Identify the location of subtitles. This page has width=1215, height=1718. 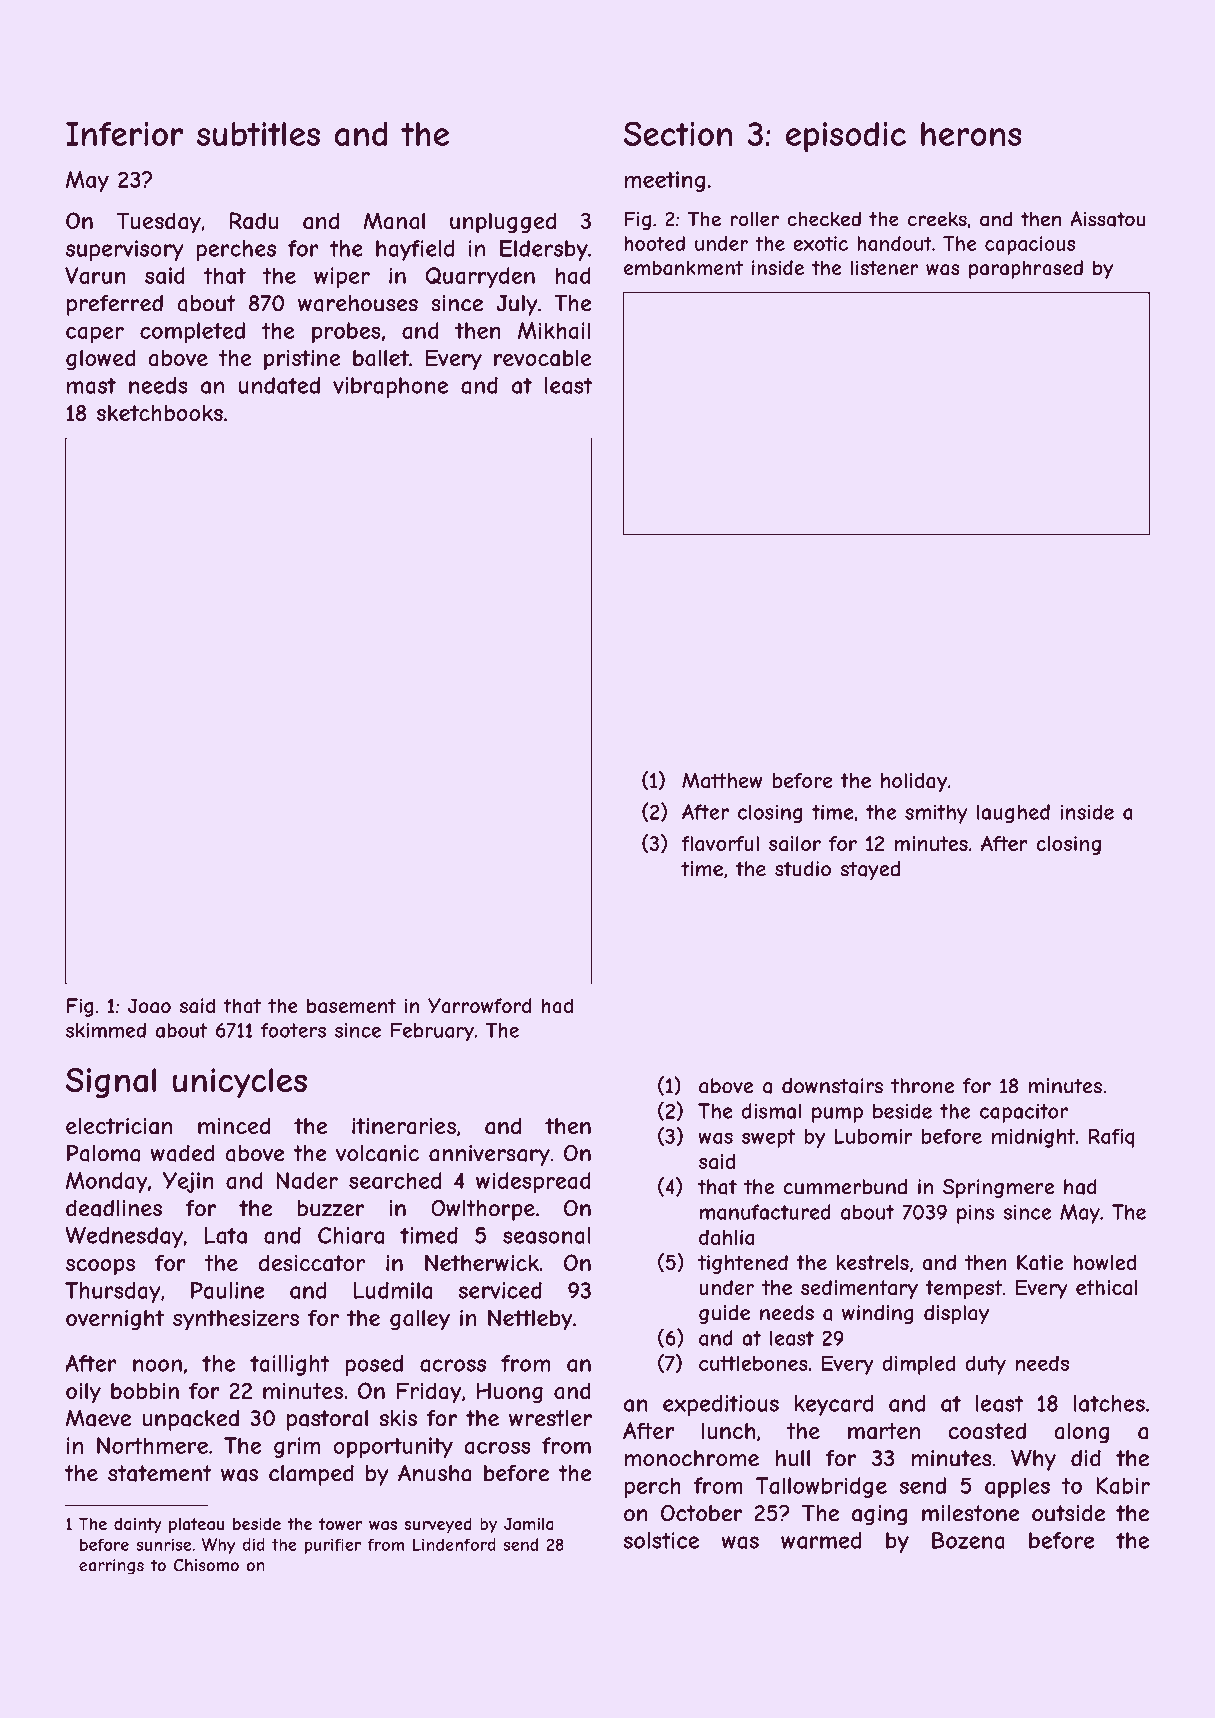
(258, 134).
